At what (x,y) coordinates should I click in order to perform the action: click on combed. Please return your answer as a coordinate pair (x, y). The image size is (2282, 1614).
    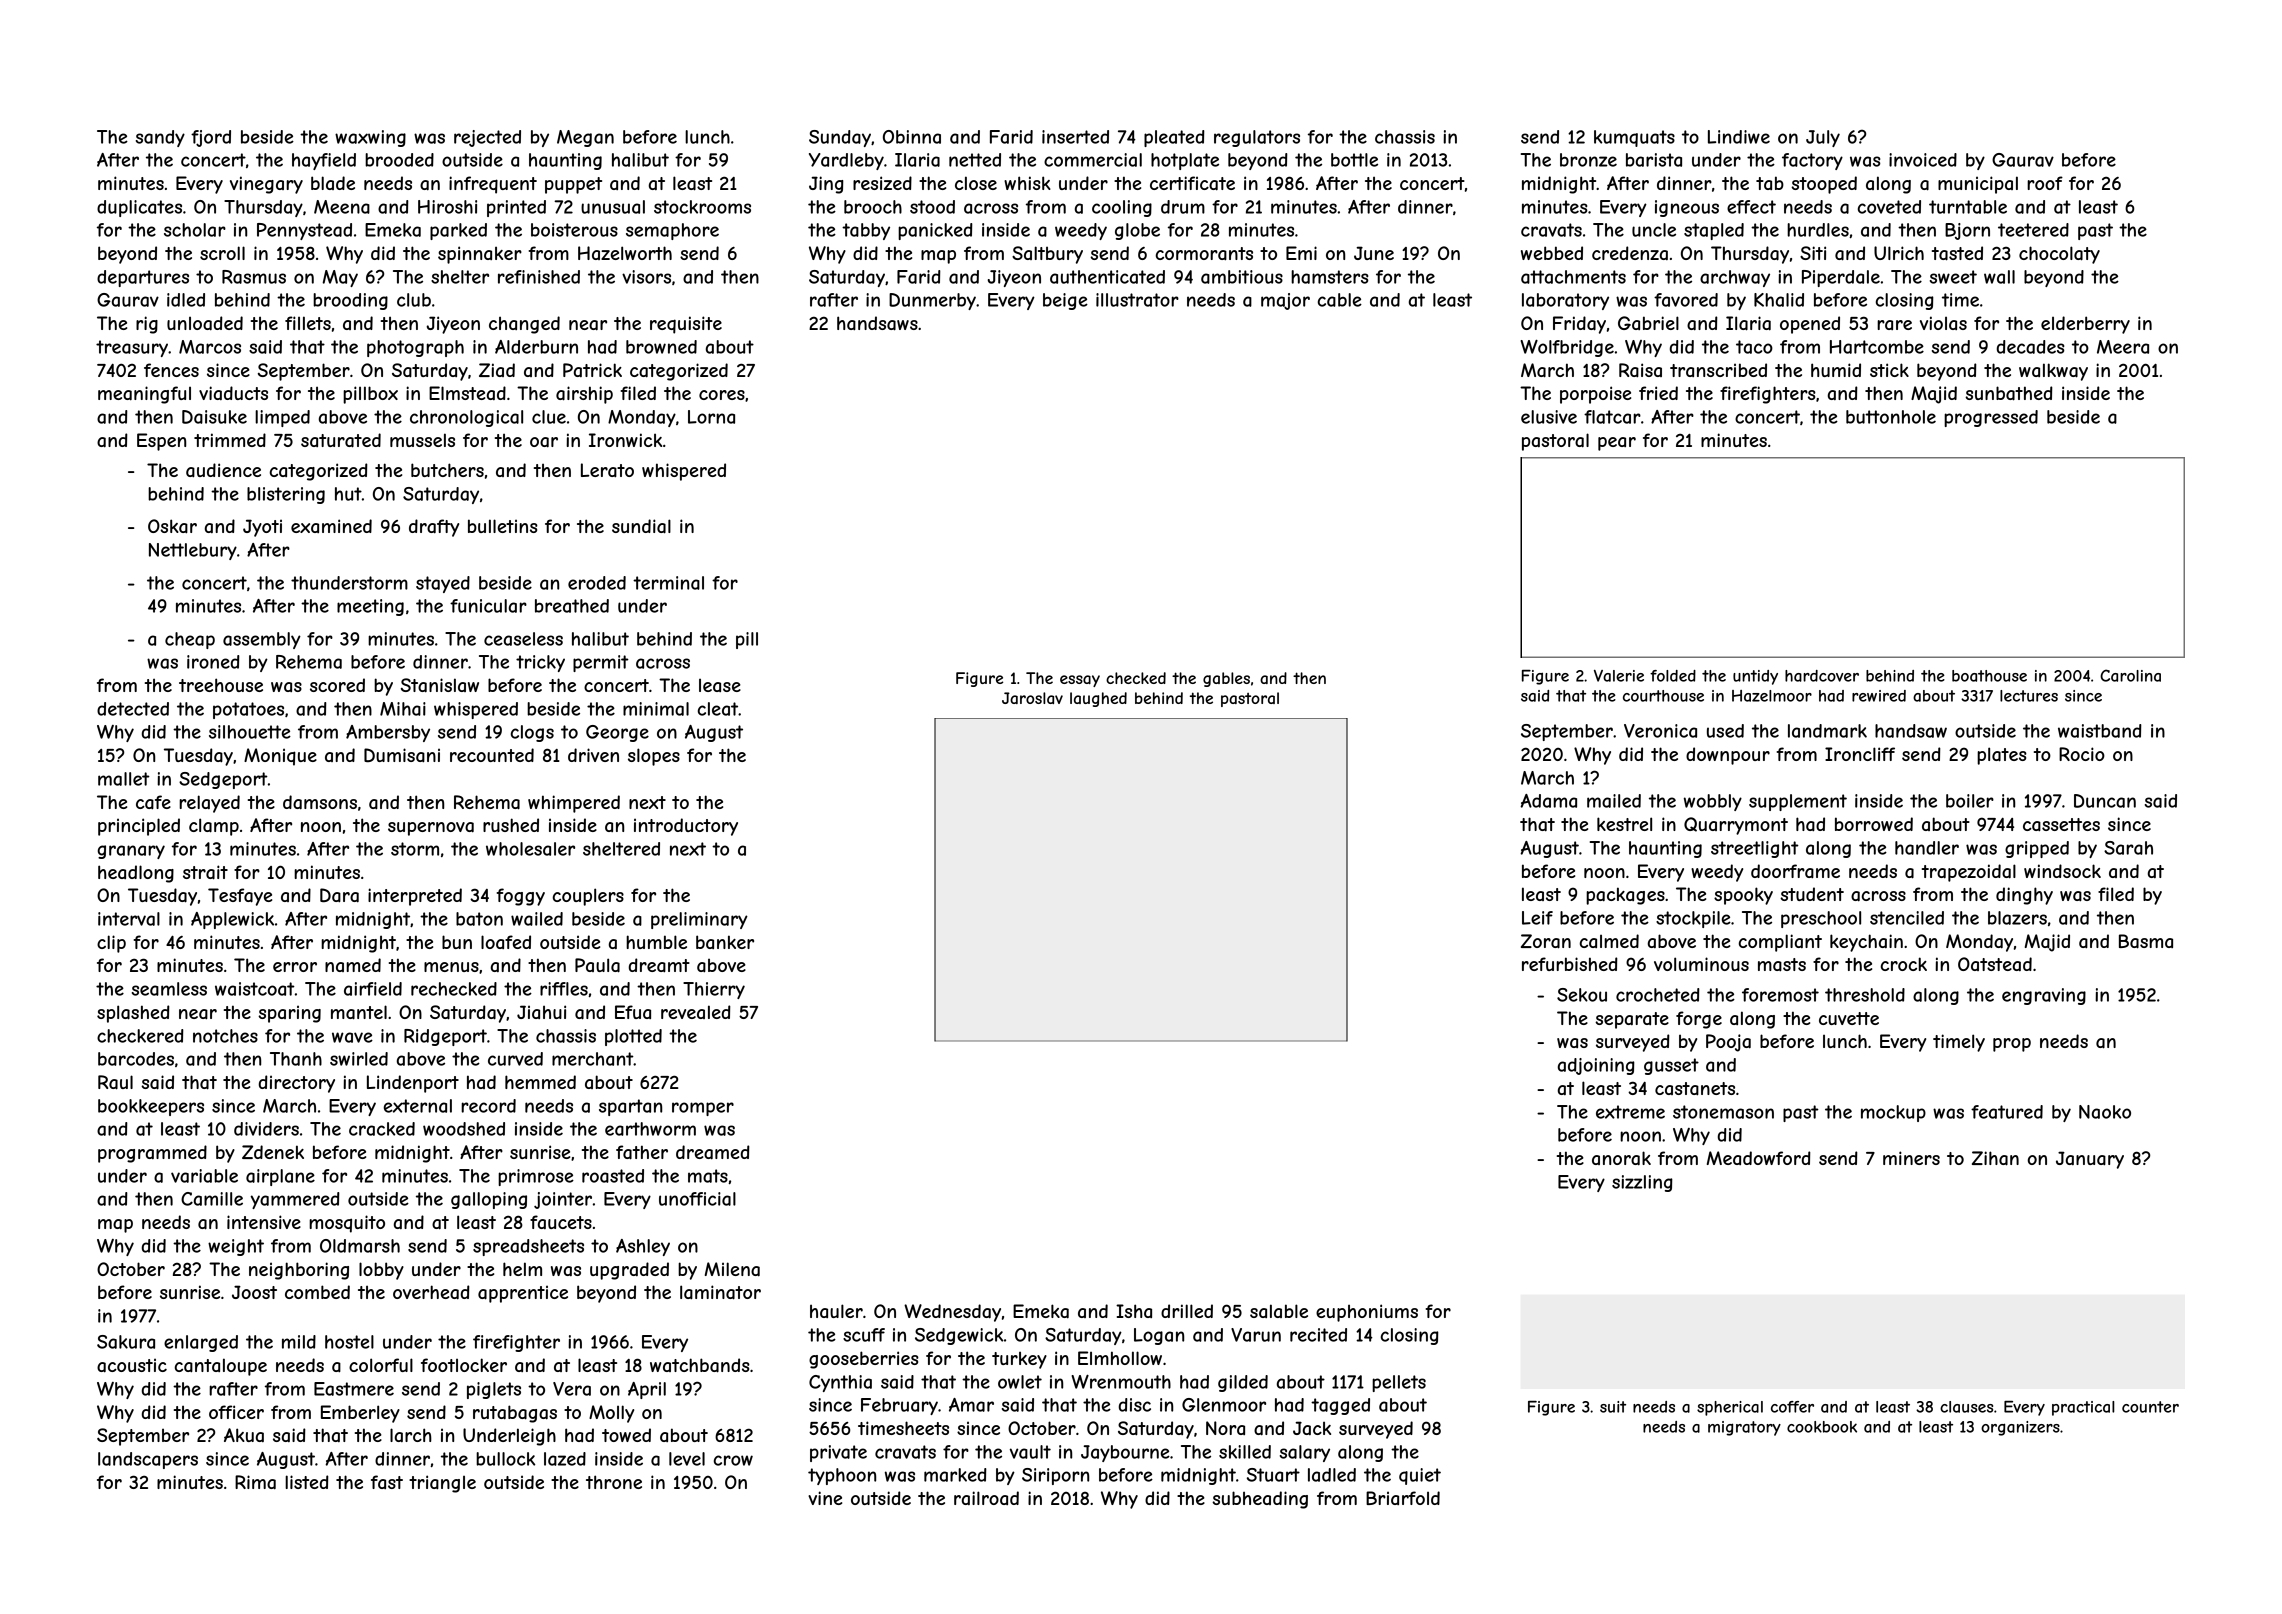
    Looking at the image, I should click on (317, 1292).
